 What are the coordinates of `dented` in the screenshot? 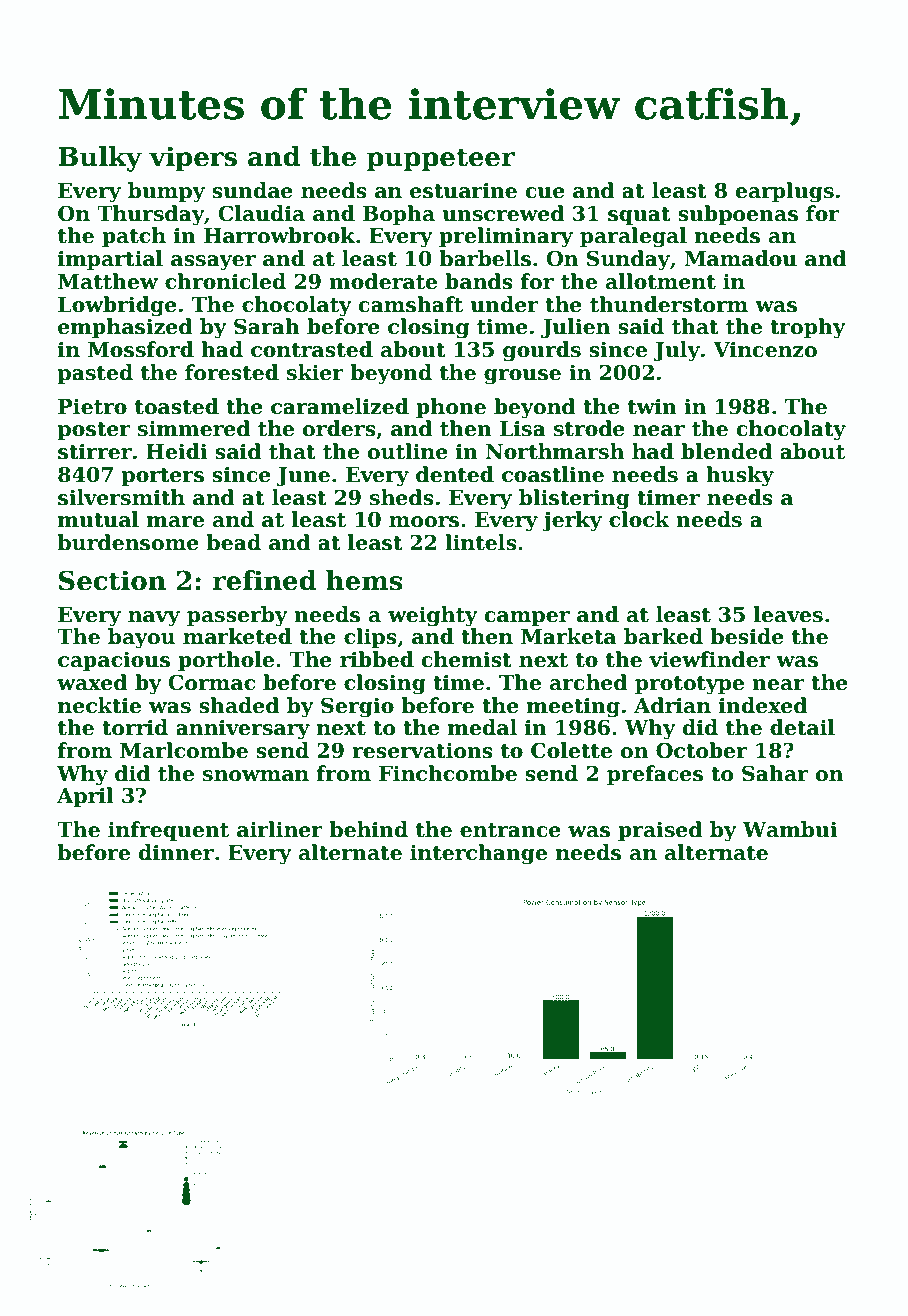 It's located at (455, 474).
